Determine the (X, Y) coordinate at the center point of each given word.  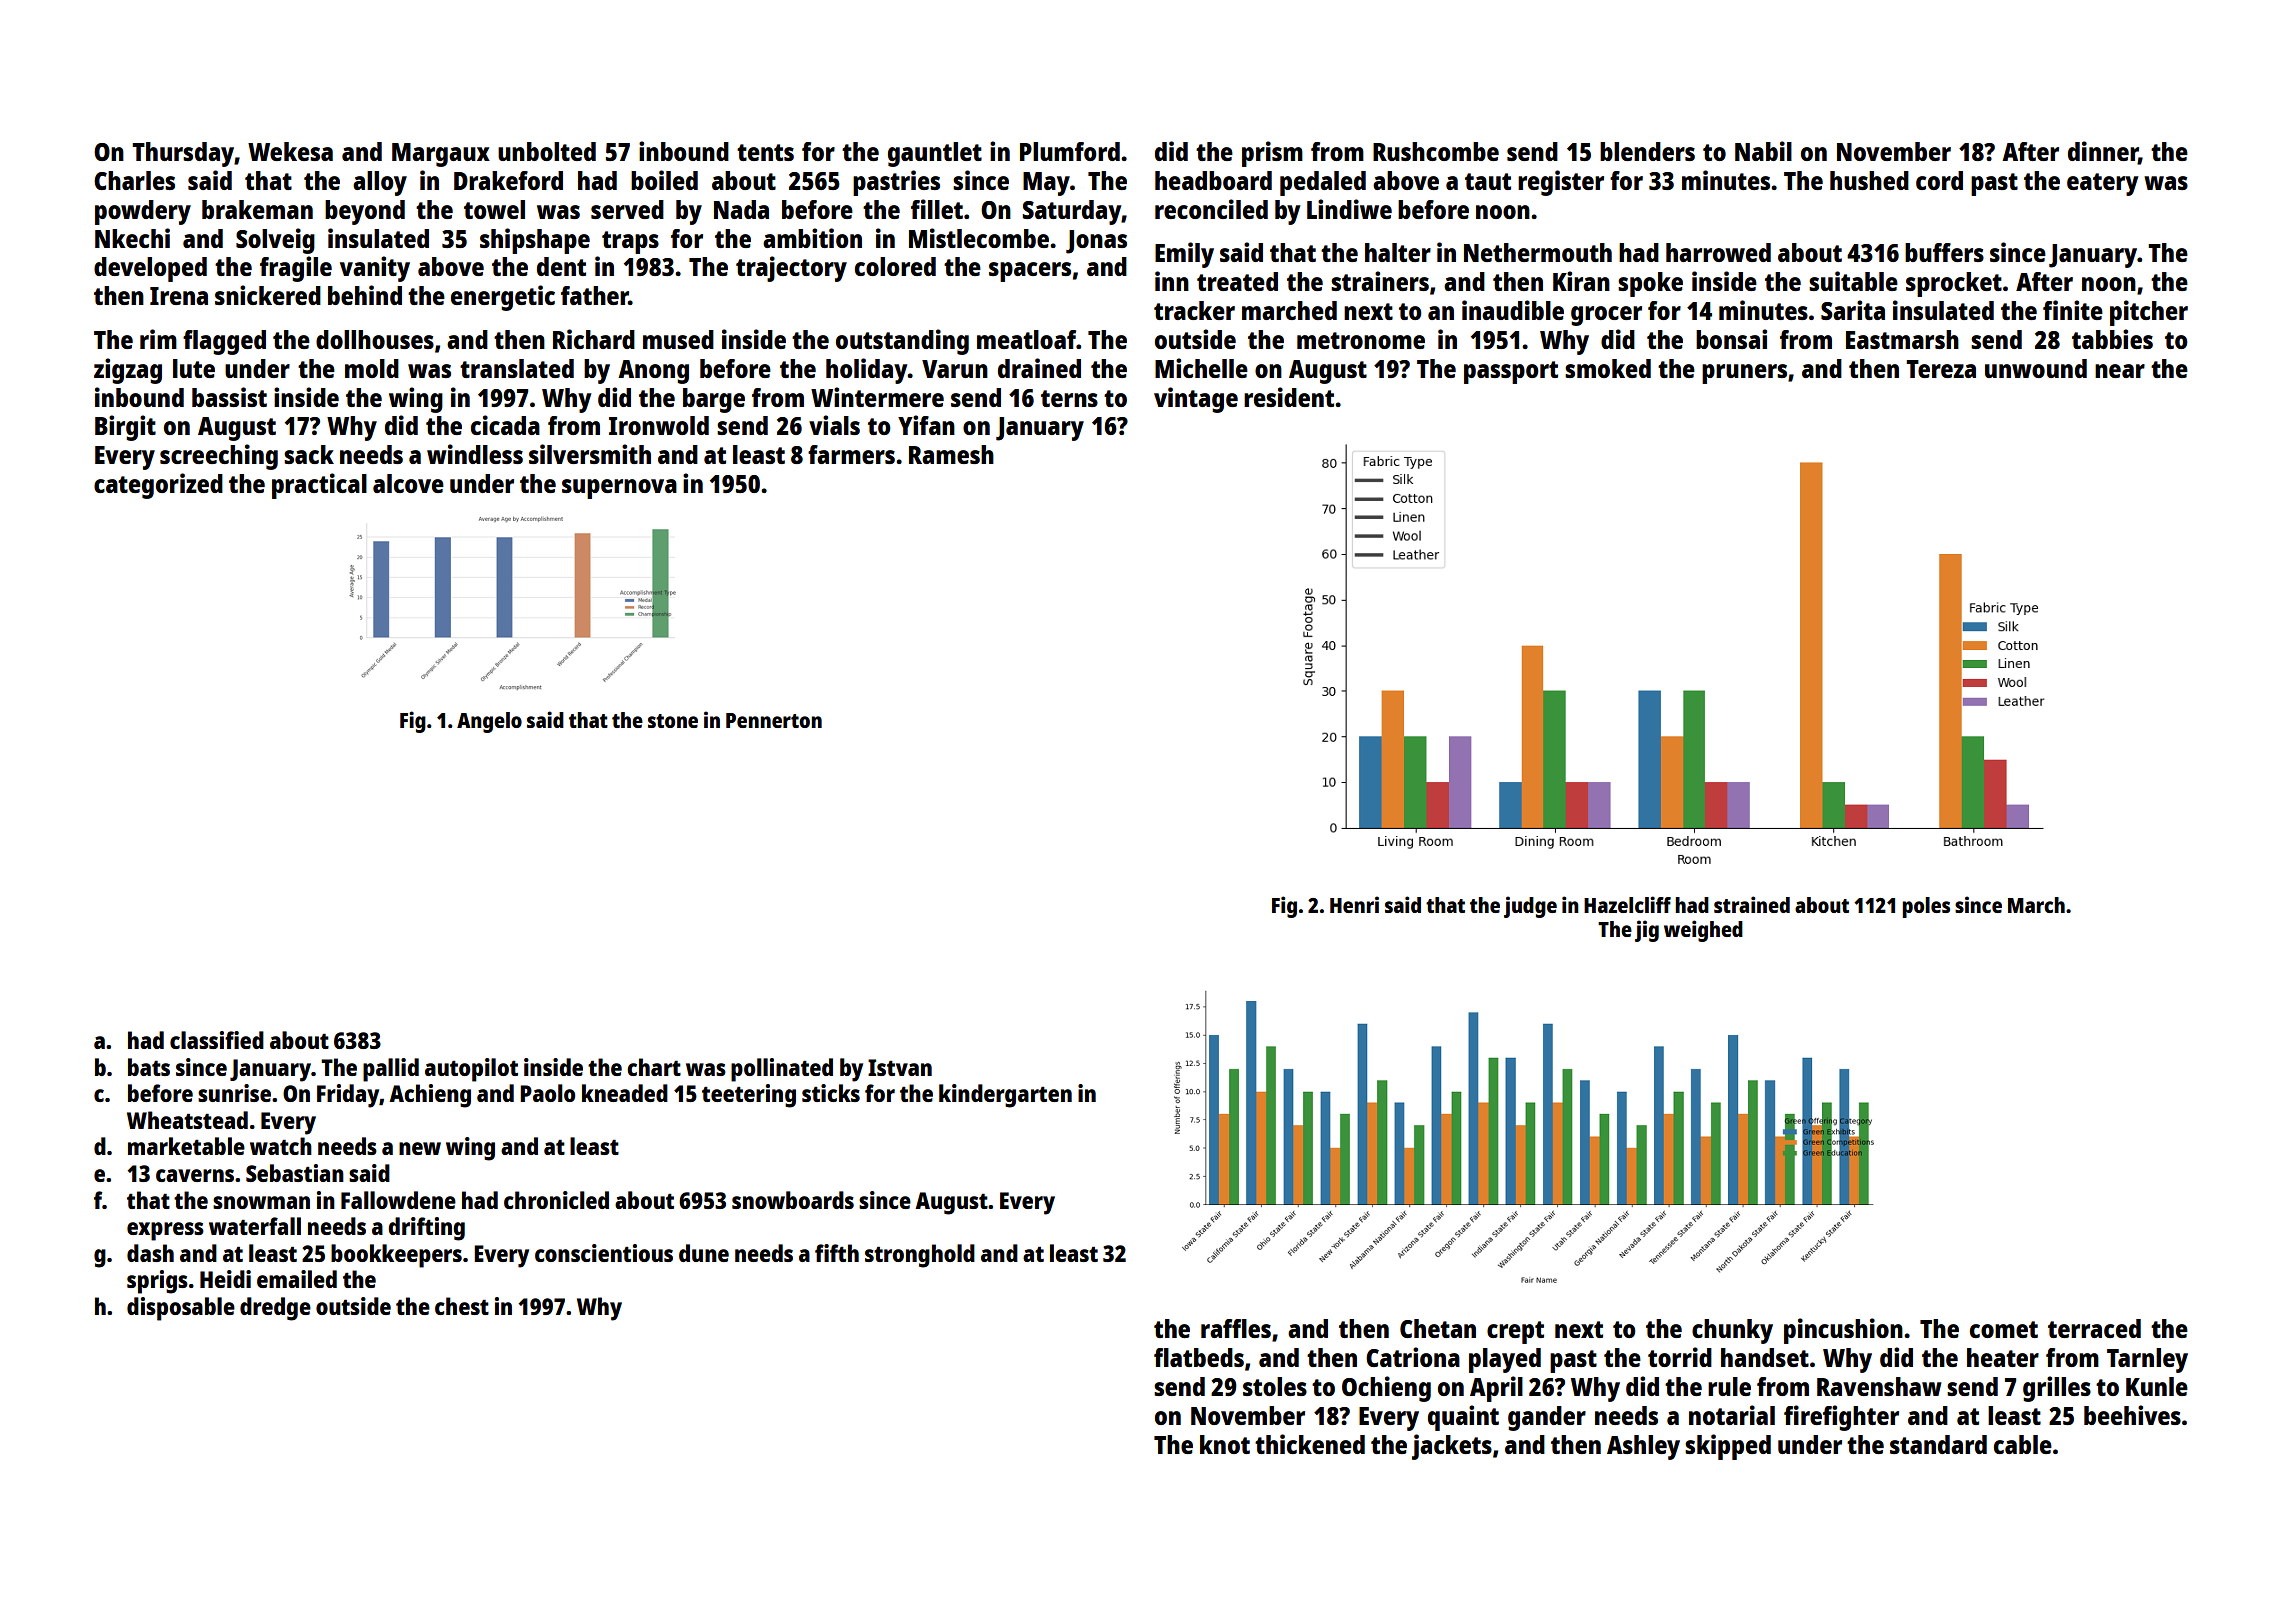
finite (2073, 310)
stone (673, 721)
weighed (1703, 931)
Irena (179, 296)
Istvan (900, 1067)
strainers (1380, 281)
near (2120, 371)
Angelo (489, 722)
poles (1926, 907)
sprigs (157, 1282)
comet (2004, 1329)
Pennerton (774, 720)
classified (217, 1040)
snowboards (793, 1200)
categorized (158, 486)
